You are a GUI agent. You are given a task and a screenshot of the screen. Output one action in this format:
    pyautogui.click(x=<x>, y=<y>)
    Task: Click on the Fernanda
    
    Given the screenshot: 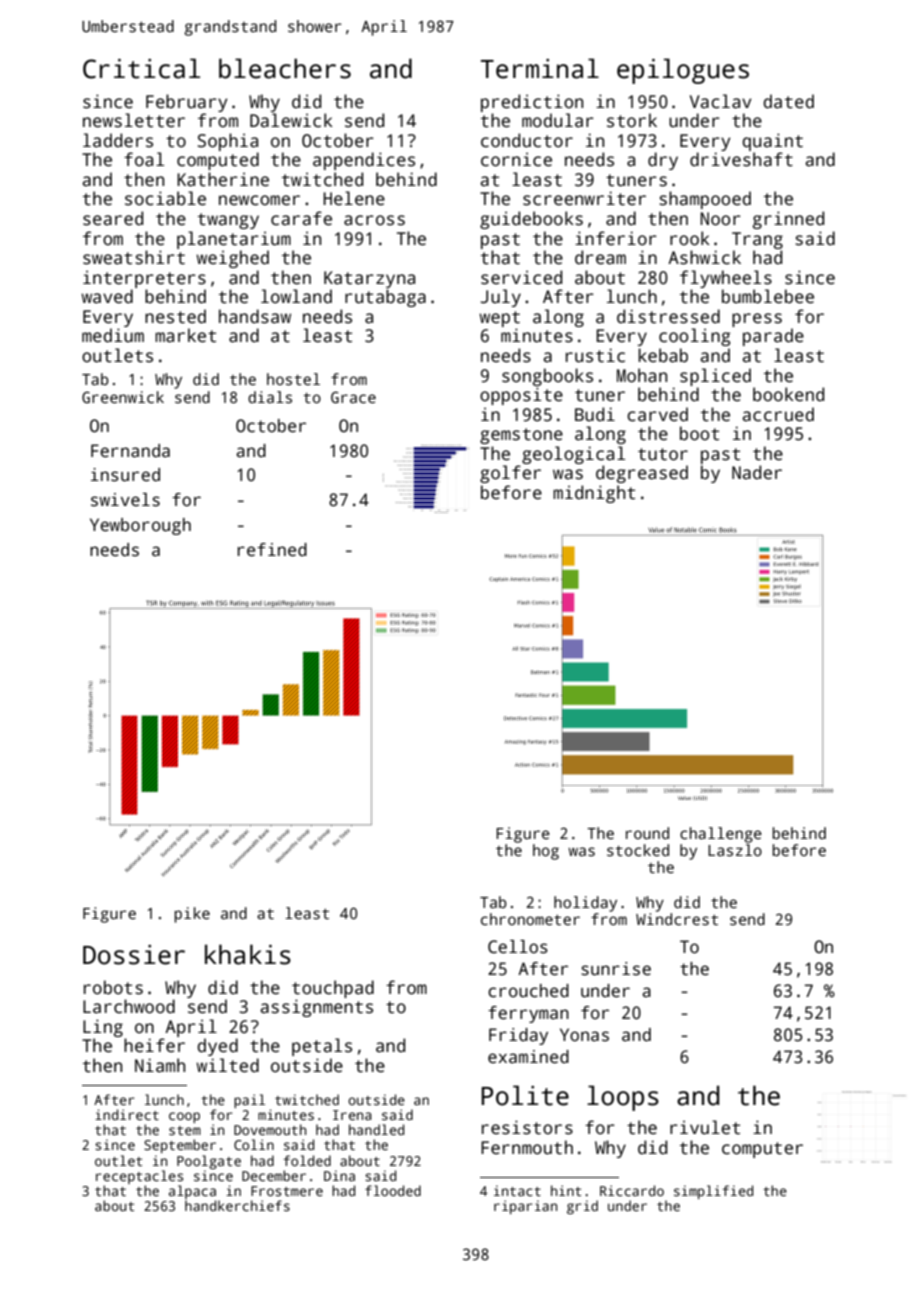 What is the action you would take?
    pyautogui.click(x=130, y=451)
